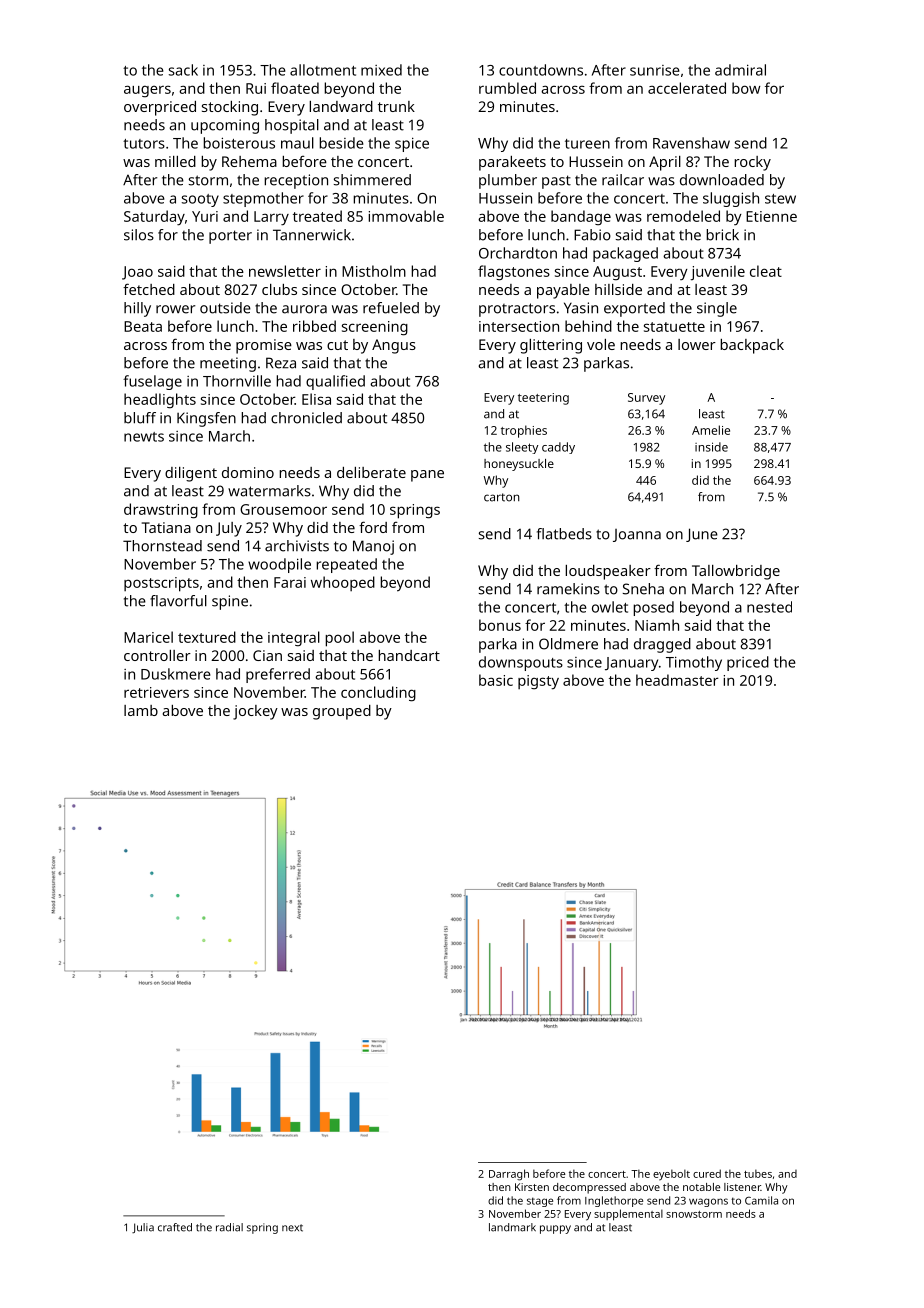  I want to click on newts, so click(144, 437).
